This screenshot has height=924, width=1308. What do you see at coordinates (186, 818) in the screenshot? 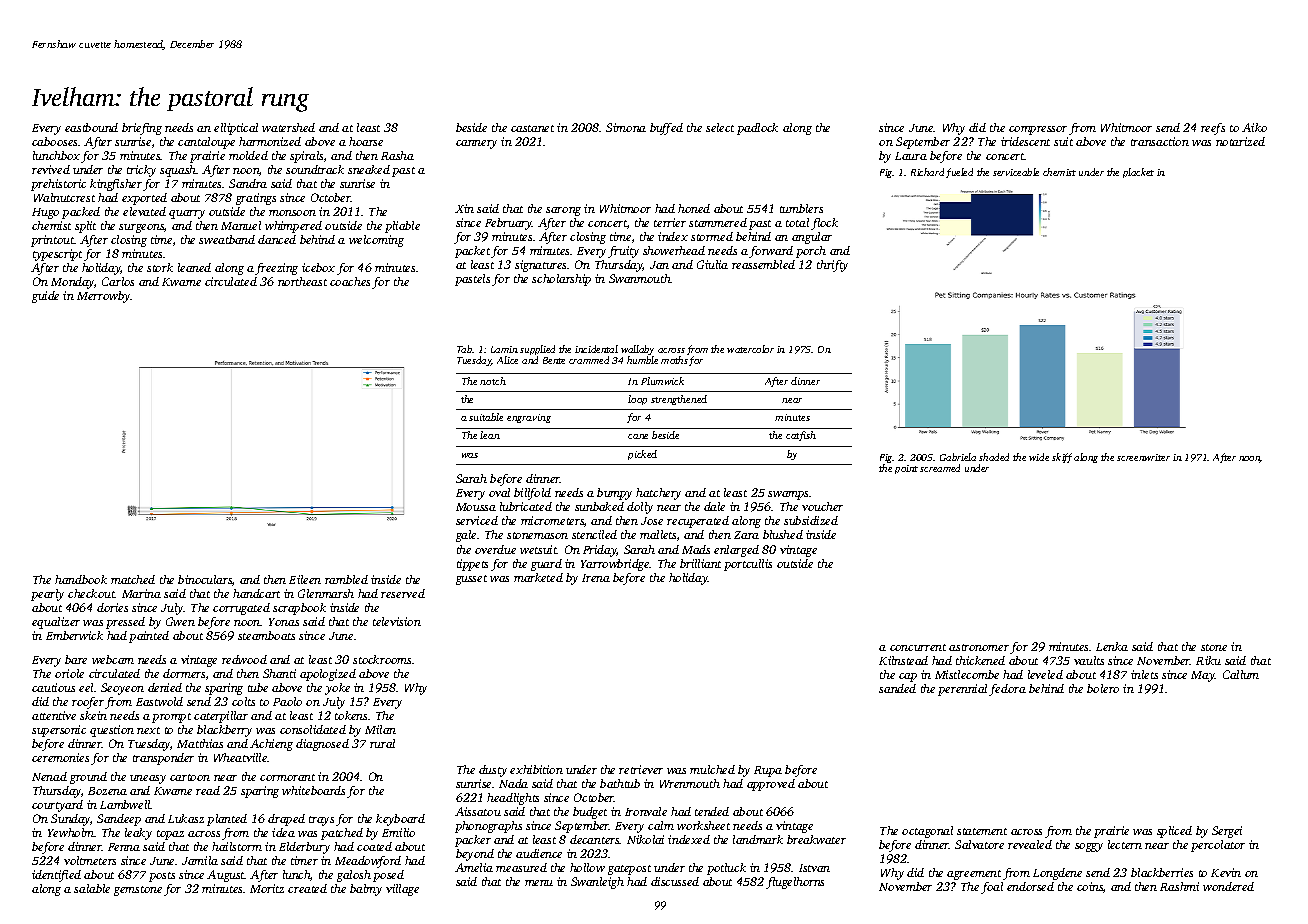
I see `Lukasz` at bounding box center [186, 818].
